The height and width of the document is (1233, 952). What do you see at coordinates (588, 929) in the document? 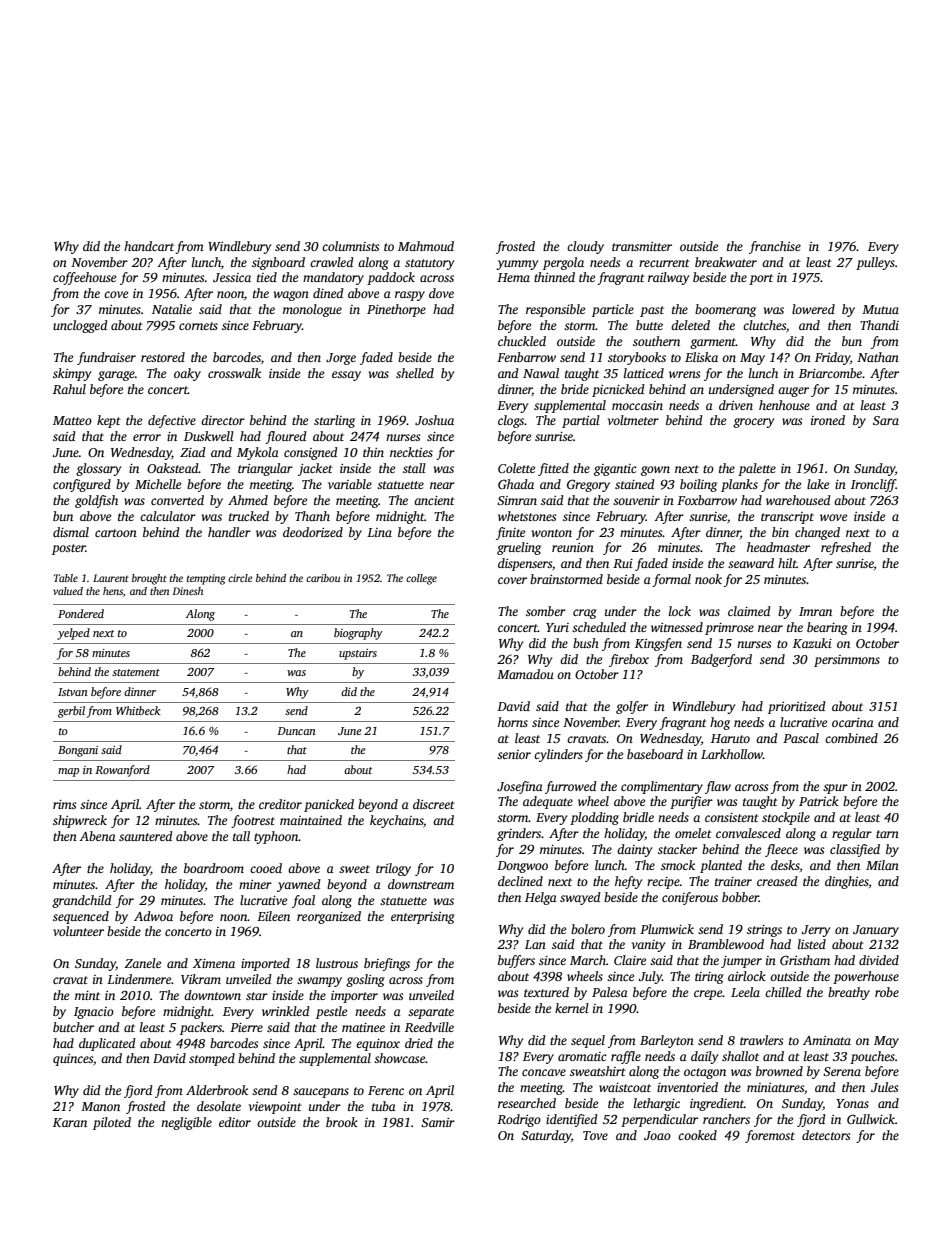
I see `bolero` at bounding box center [588, 929].
